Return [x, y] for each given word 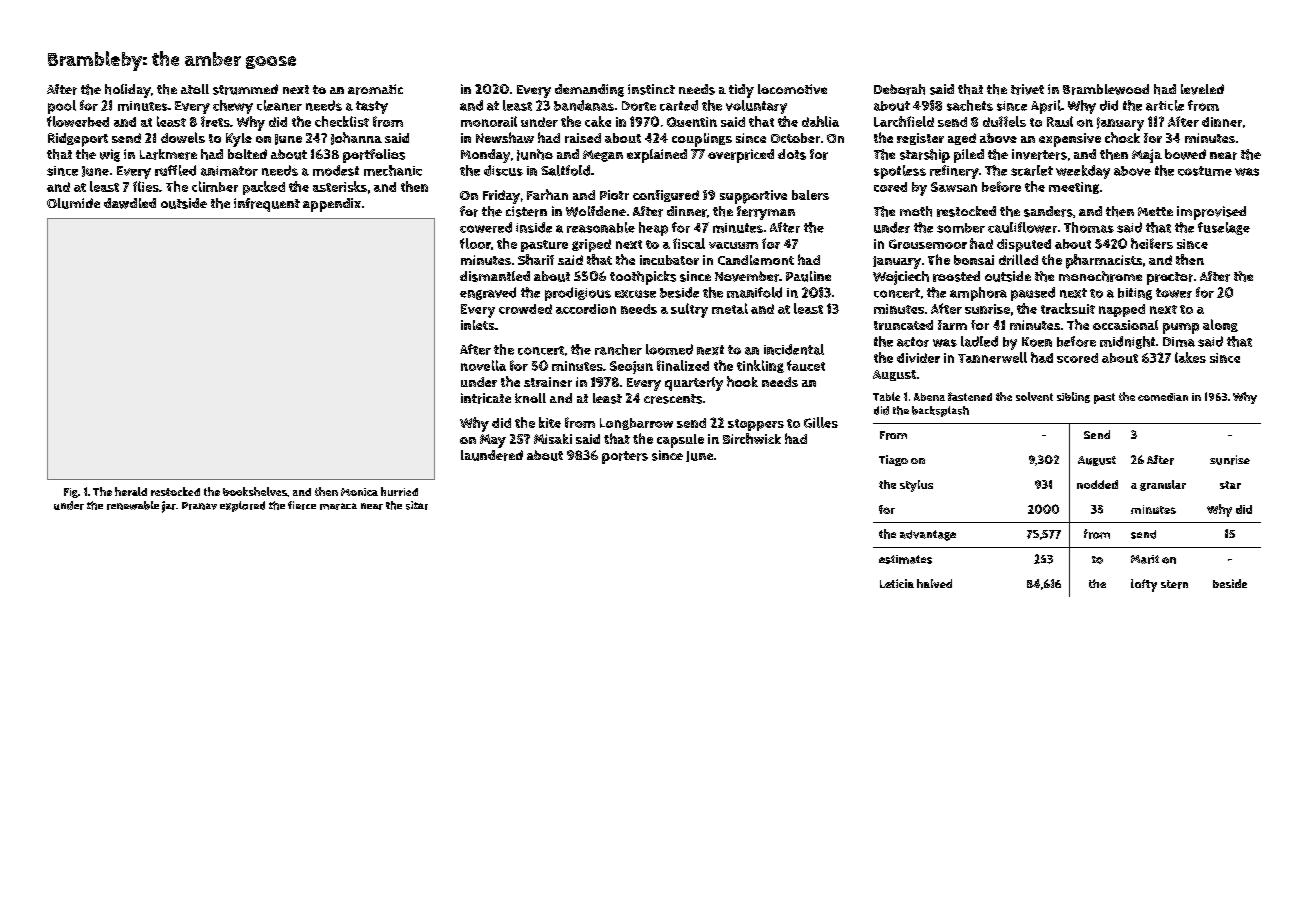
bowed [1185, 154]
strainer [548, 382]
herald [131, 491]
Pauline [808, 276]
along [1220, 325]
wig [110, 155]
